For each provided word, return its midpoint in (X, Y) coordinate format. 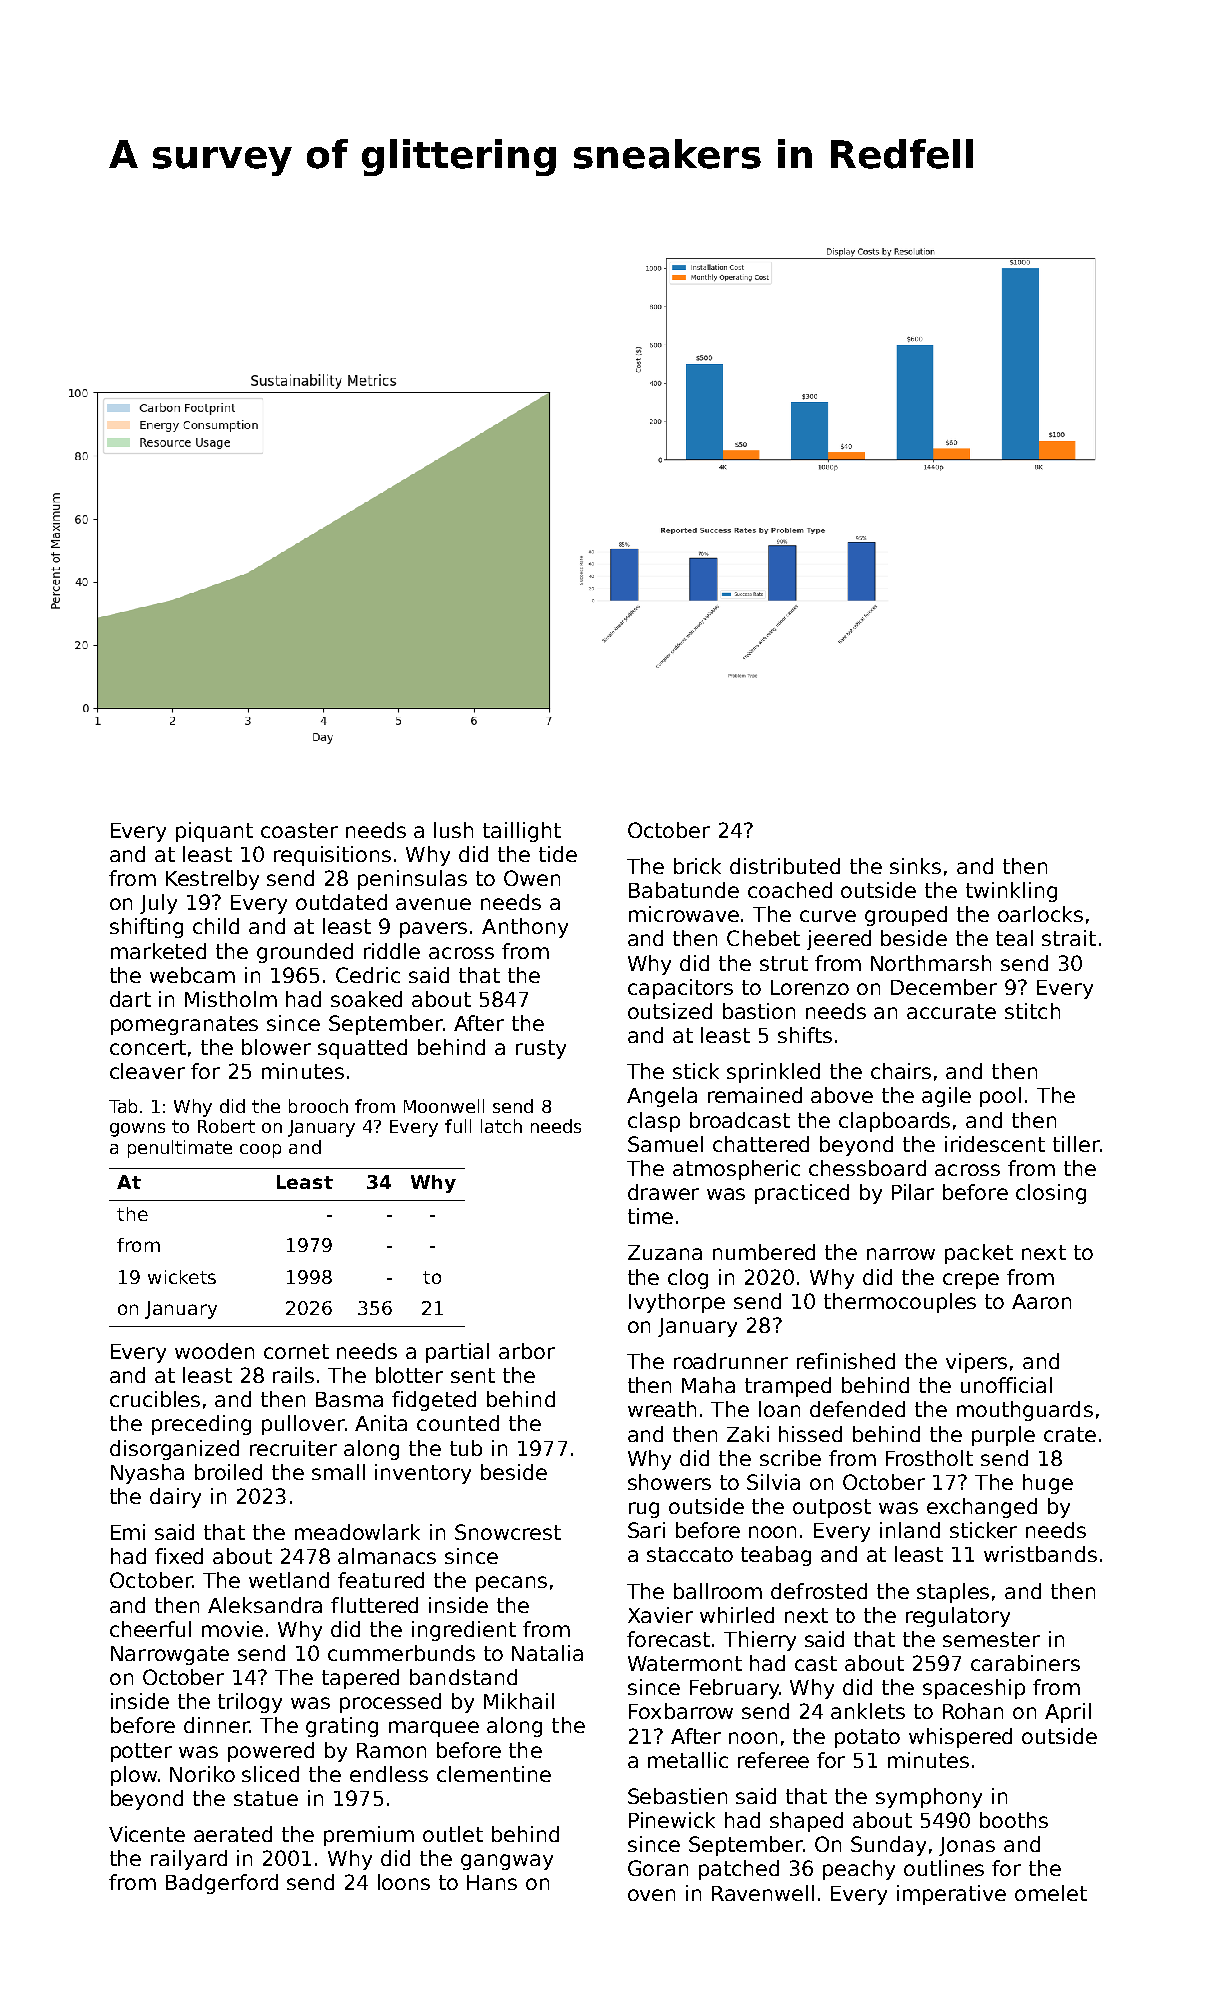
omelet (1051, 1893)
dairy (175, 1498)
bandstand (463, 1677)
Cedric (368, 975)
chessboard (867, 1168)
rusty (541, 1049)
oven (651, 1895)
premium (369, 1836)
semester (991, 1639)
